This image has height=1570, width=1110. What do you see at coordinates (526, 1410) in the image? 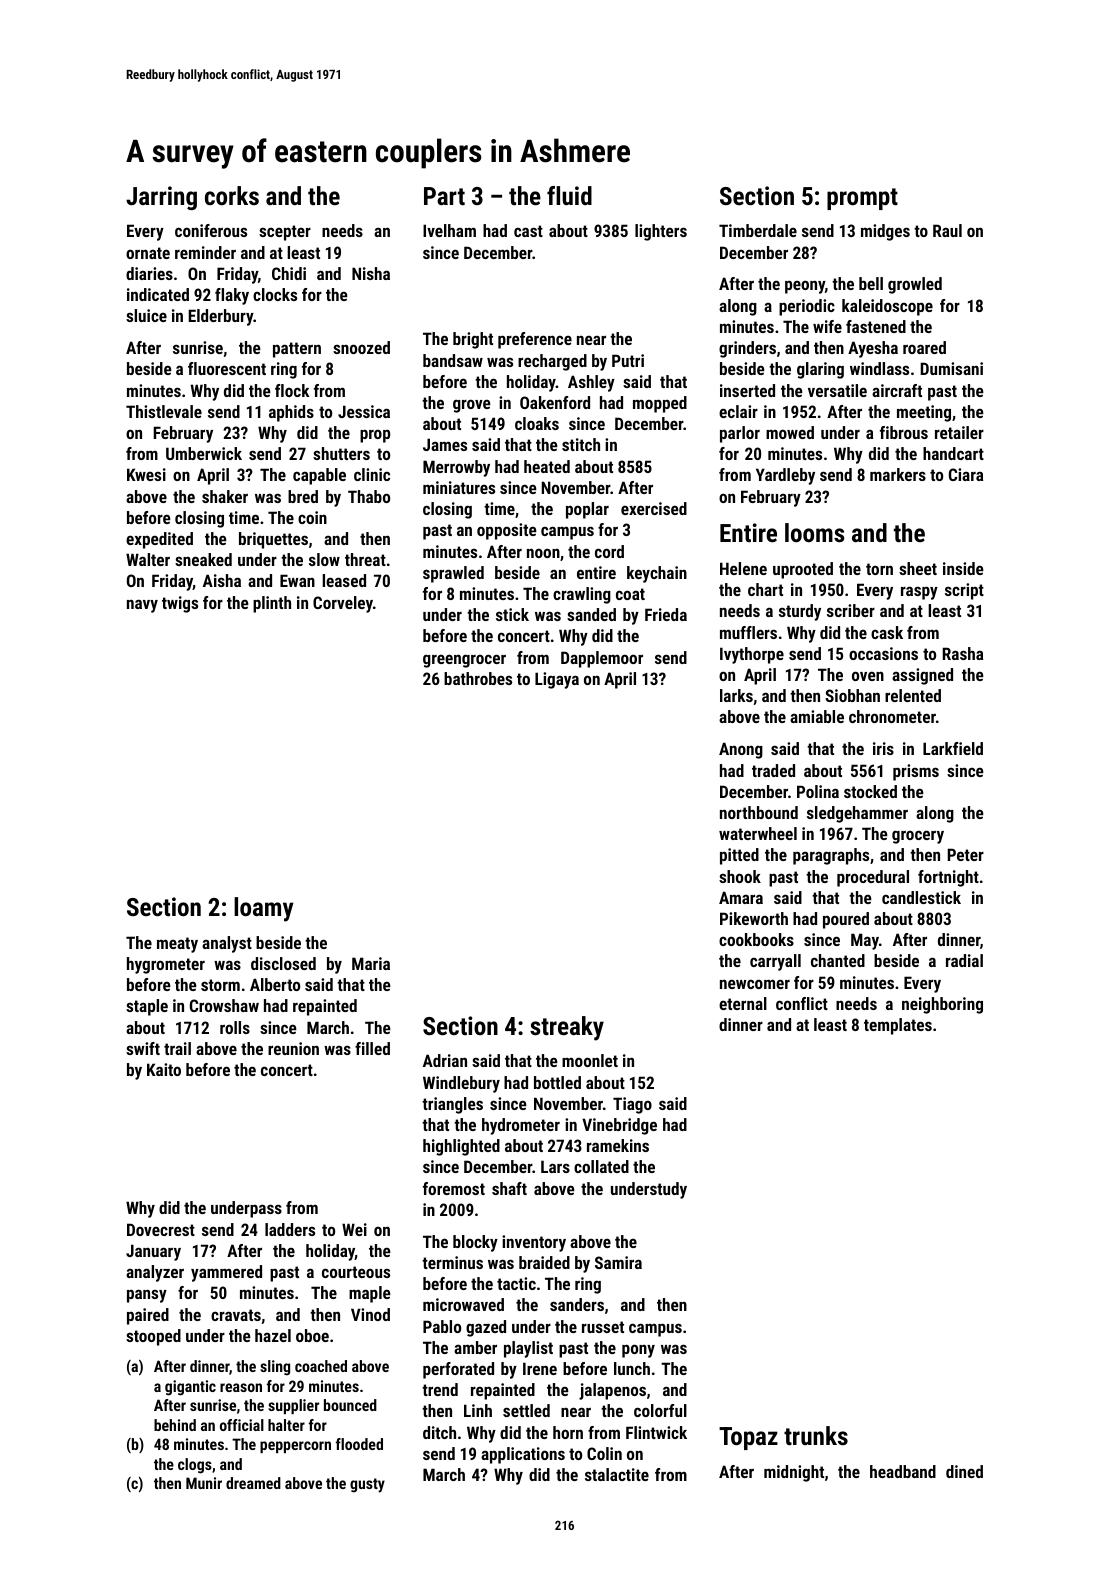
I see `settled` at bounding box center [526, 1410].
